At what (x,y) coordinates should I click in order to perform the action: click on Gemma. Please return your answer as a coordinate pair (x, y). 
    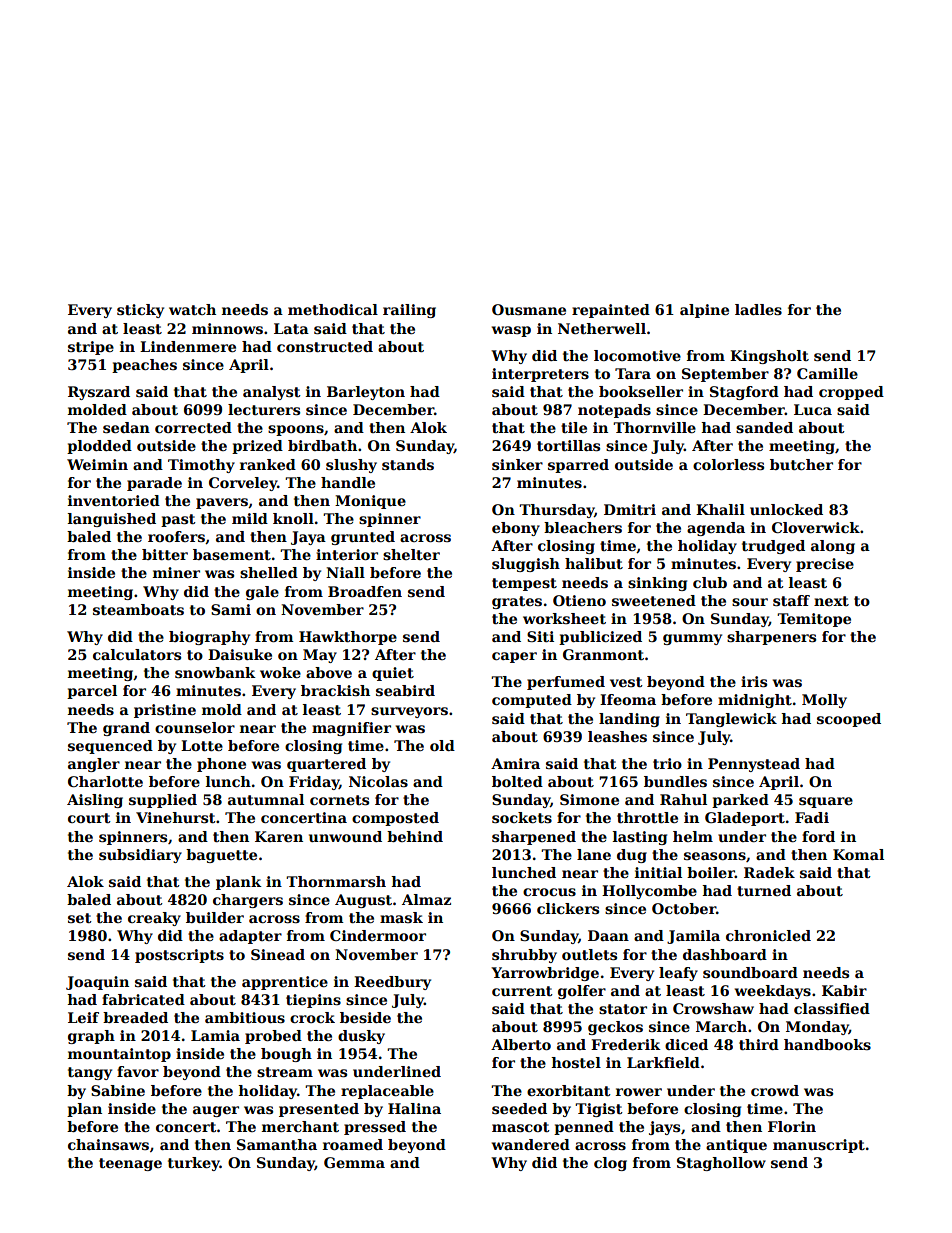
    Looking at the image, I should click on (354, 1162).
